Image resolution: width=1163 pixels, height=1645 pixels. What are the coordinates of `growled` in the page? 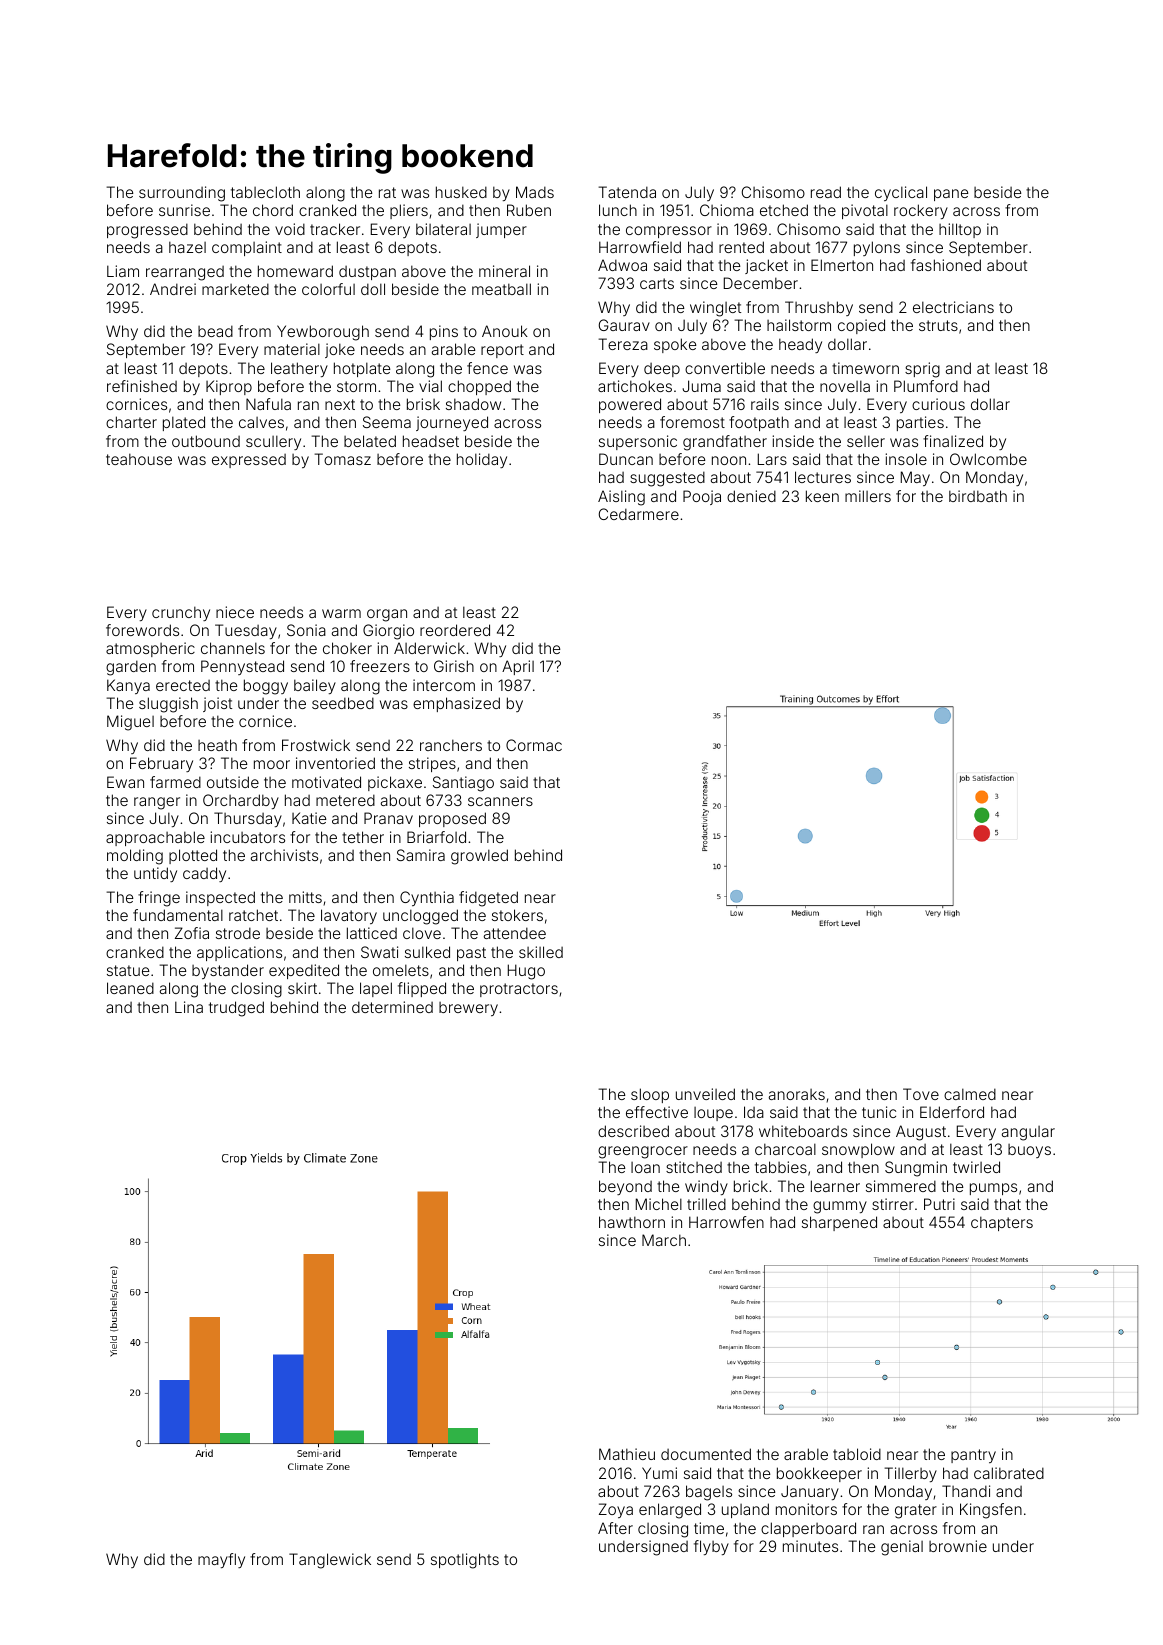 It's located at (479, 857).
